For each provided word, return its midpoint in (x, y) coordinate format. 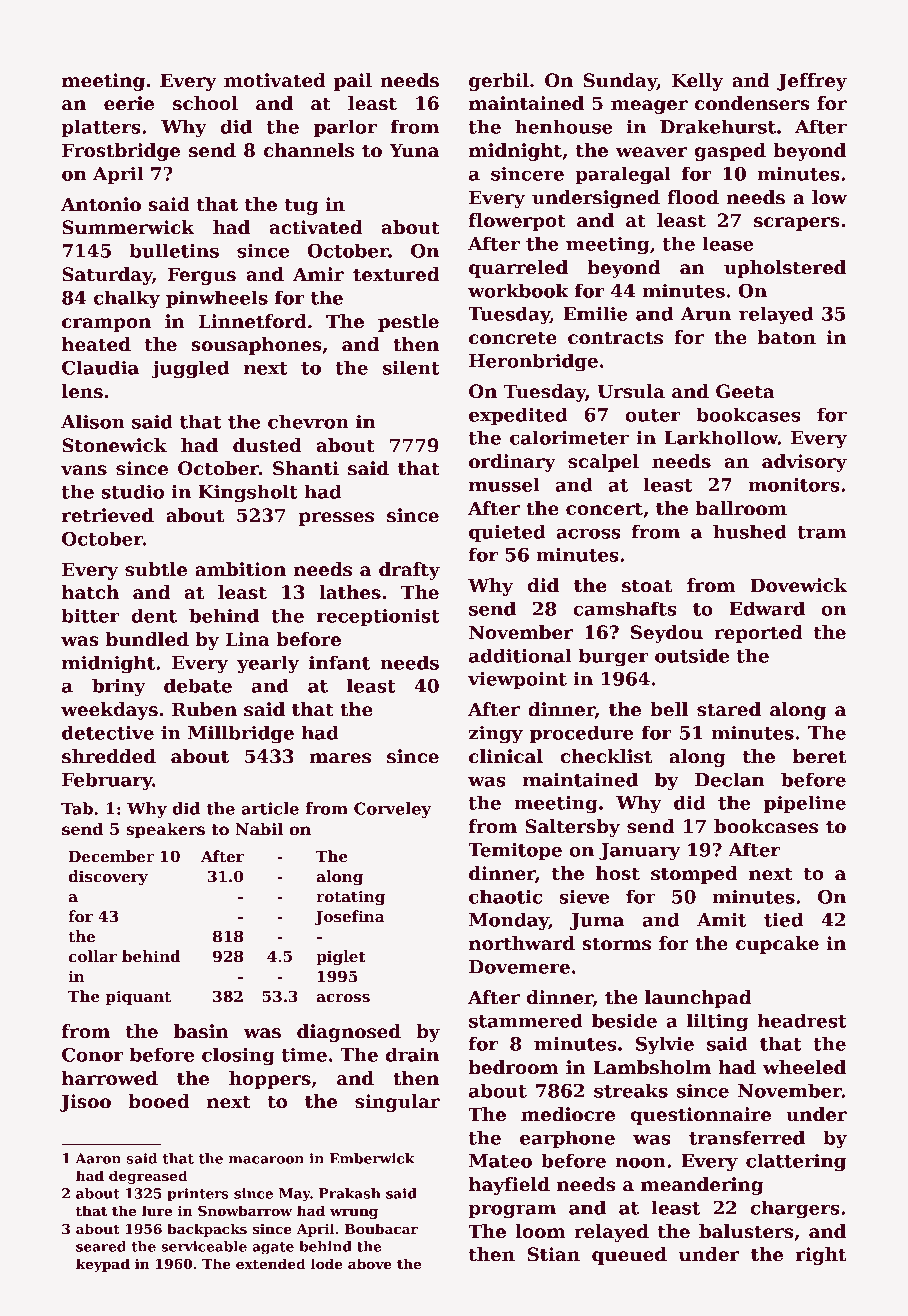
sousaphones (256, 346)
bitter (91, 615)
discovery (108, 878)
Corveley (392, 810)
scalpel (603, 463)
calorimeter (569, 437)
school (205, 103)
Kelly (697, 82)
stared (729, 709)
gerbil (499, 82)
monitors (794, 485)
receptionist (378, 617)
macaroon (266, 1160)
